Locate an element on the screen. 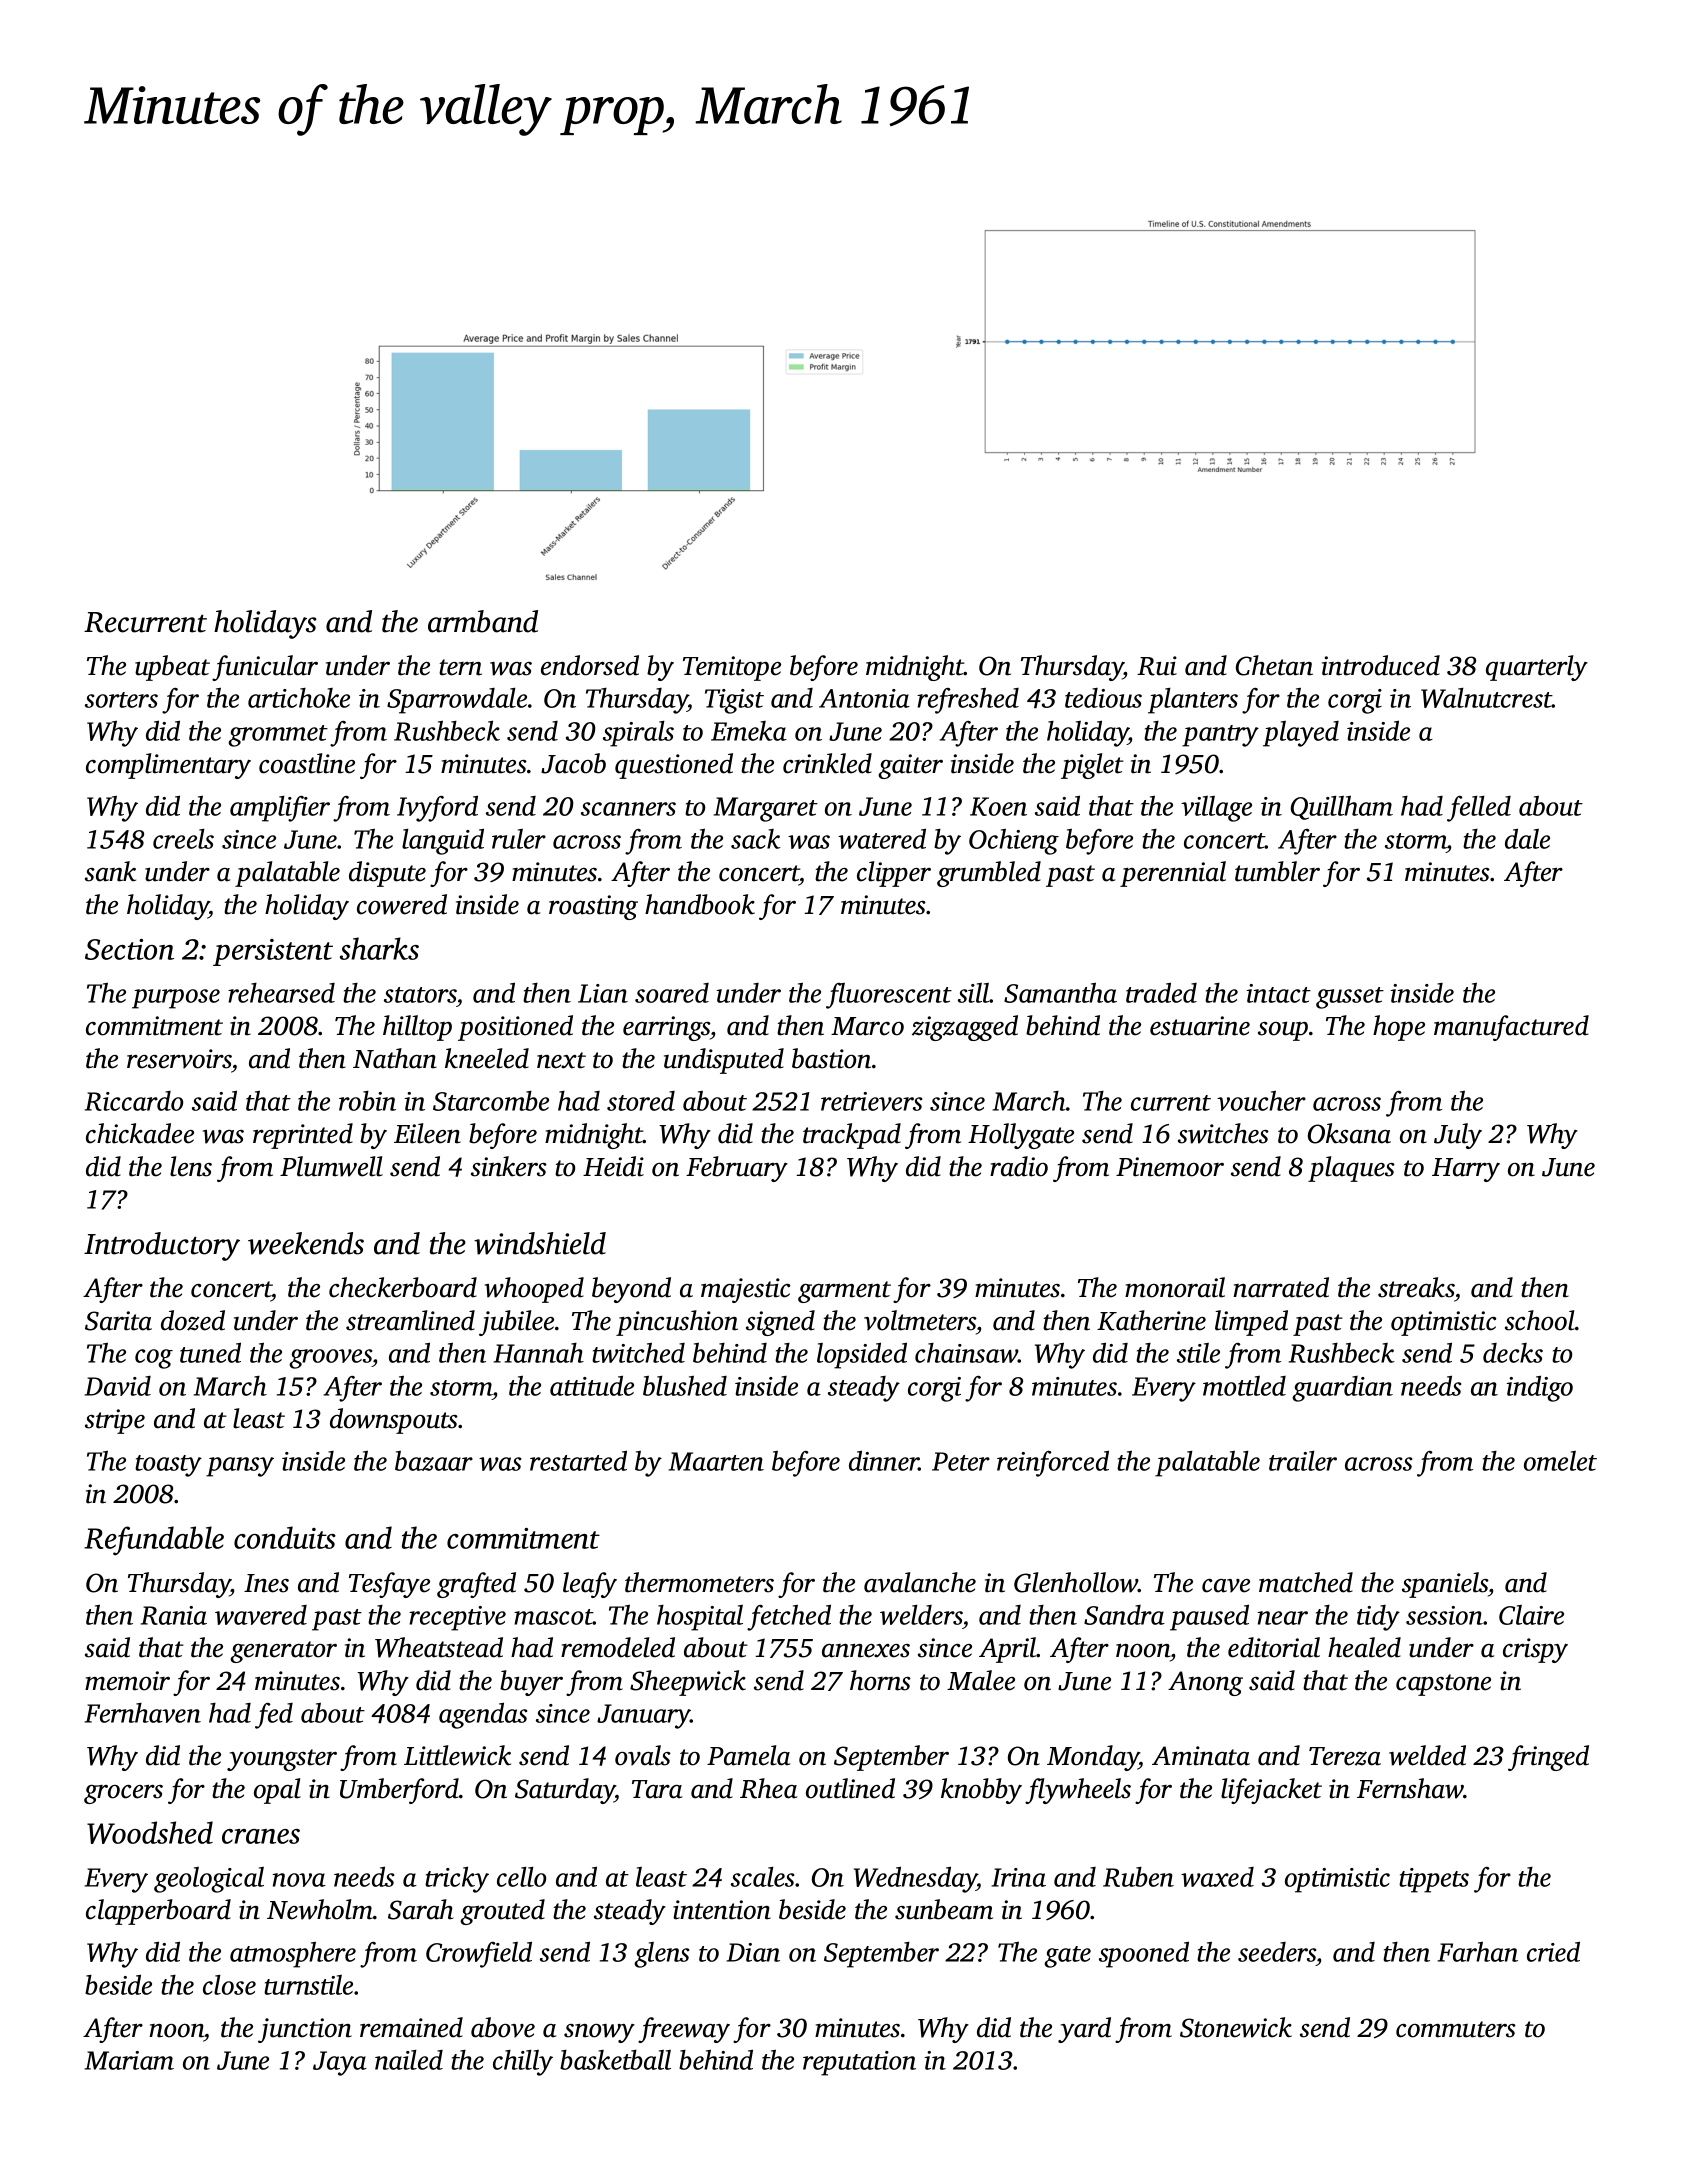 This screenshot has width=1683, height=2178. Mariam is located at coordinates (129, 2060).
